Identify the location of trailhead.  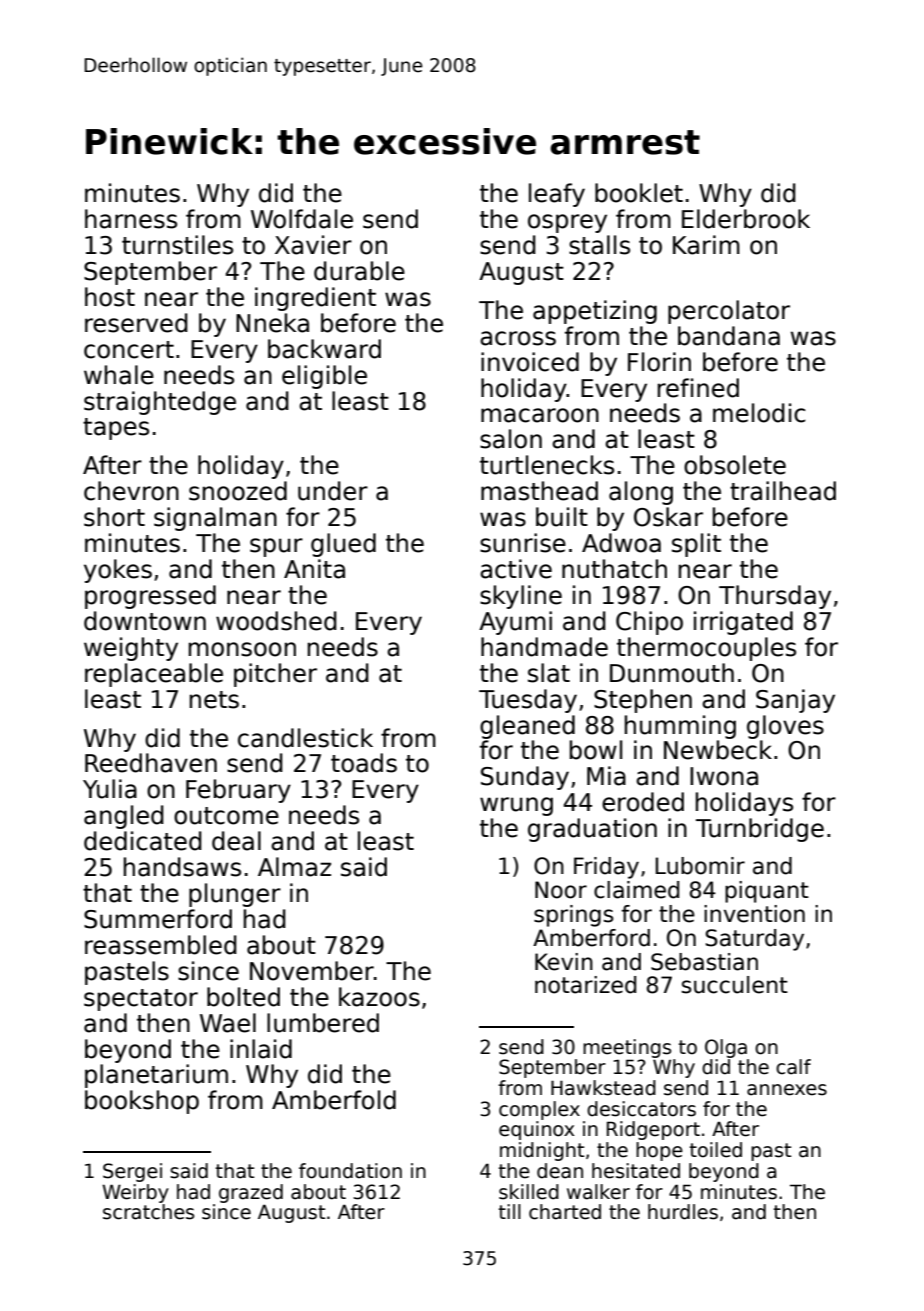
(783, 491).
